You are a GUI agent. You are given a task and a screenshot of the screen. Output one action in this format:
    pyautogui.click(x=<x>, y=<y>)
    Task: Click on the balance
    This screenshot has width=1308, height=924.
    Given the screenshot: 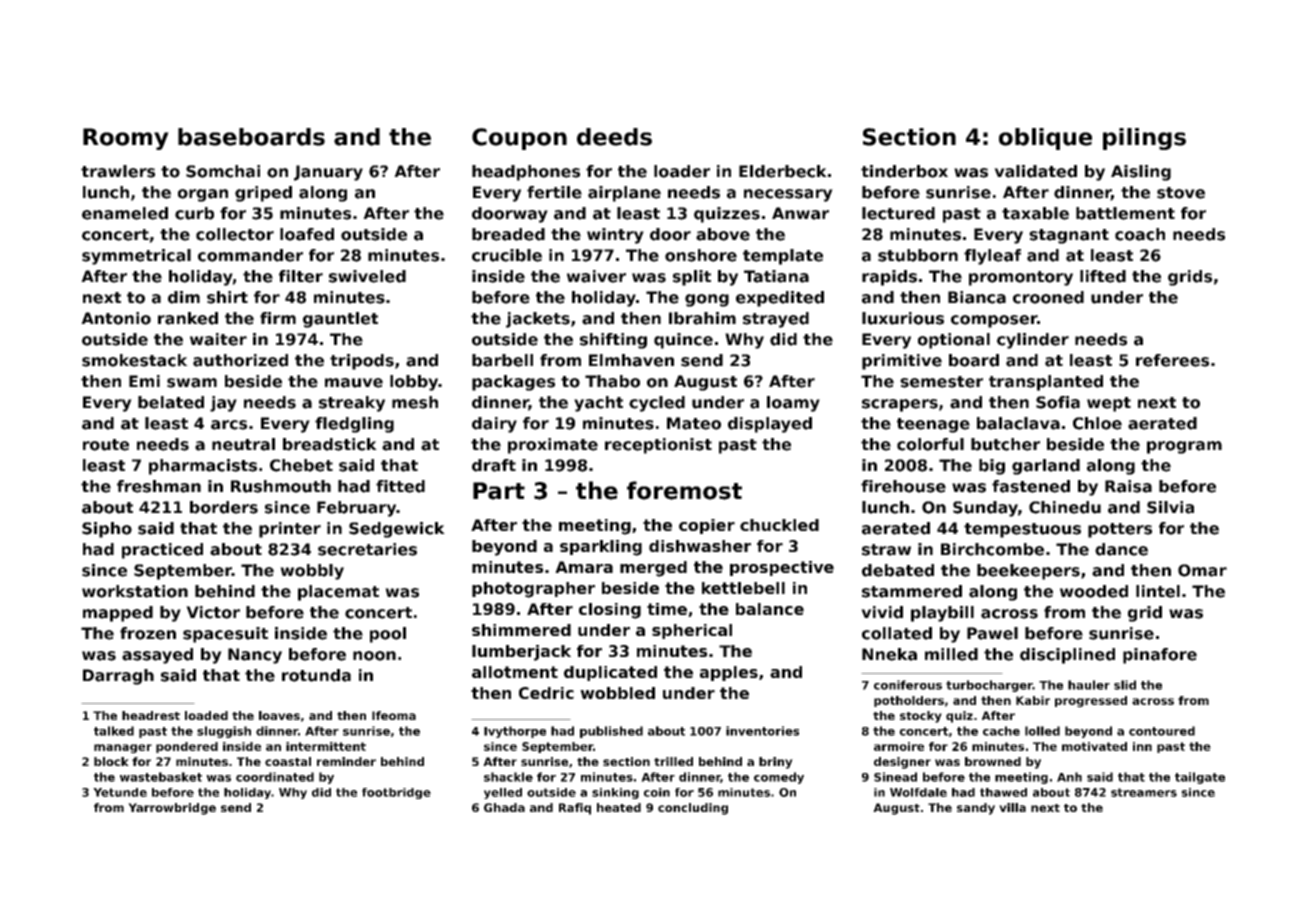 What is the action you would take?
    pyautogui.click(x=770, y=609)
